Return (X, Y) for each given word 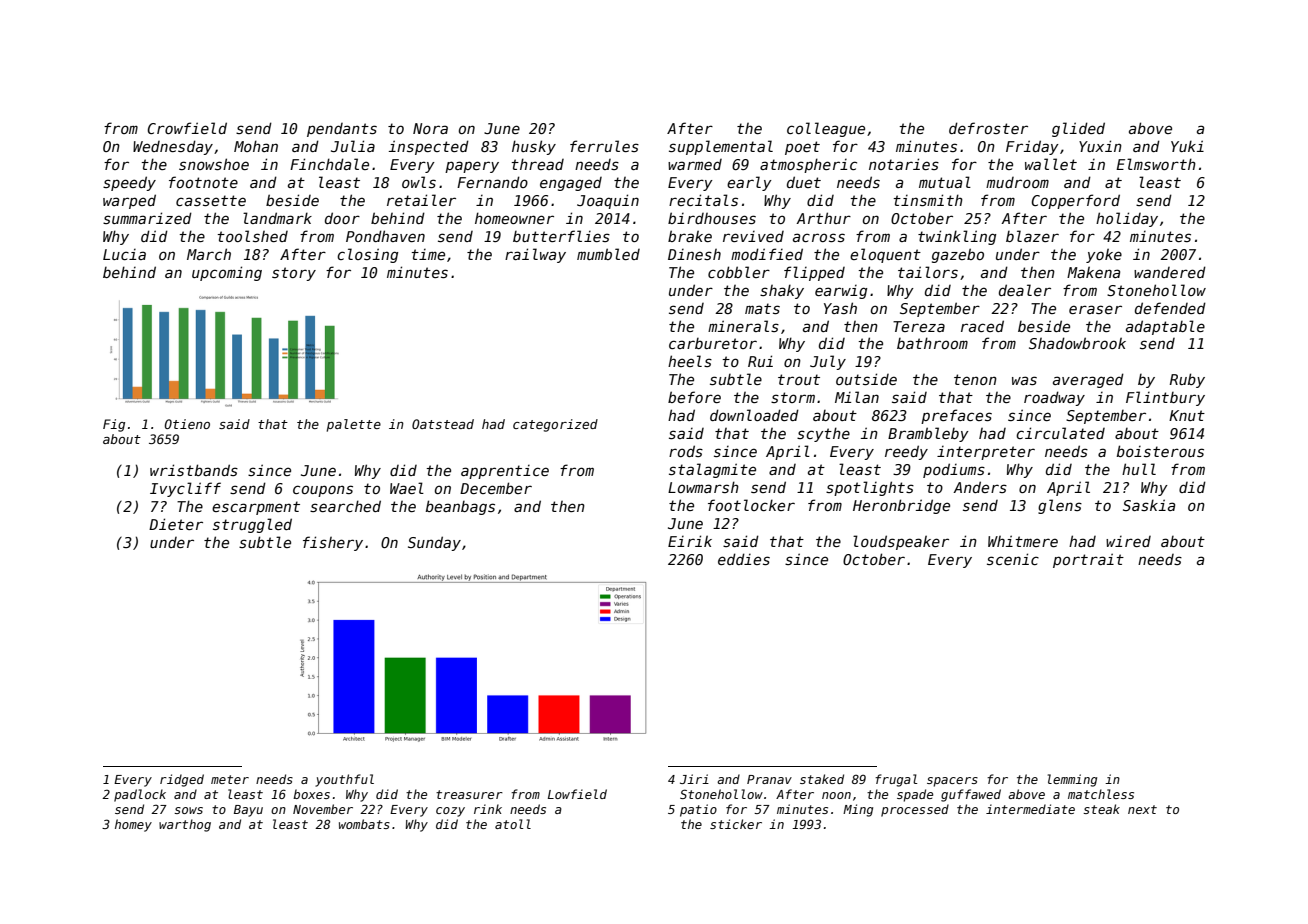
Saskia (1149, 505)
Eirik (690, 541)
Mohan (256, 146)
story (294, 274)
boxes (311, 794)
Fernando (492, 182)
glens (1060, 506)
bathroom (932, 343)
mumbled (608, 254)
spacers (952, 782)
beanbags (460, 507)
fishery (333, 543)
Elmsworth (1156, 164)
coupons (323, 491)
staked (822, 779)
